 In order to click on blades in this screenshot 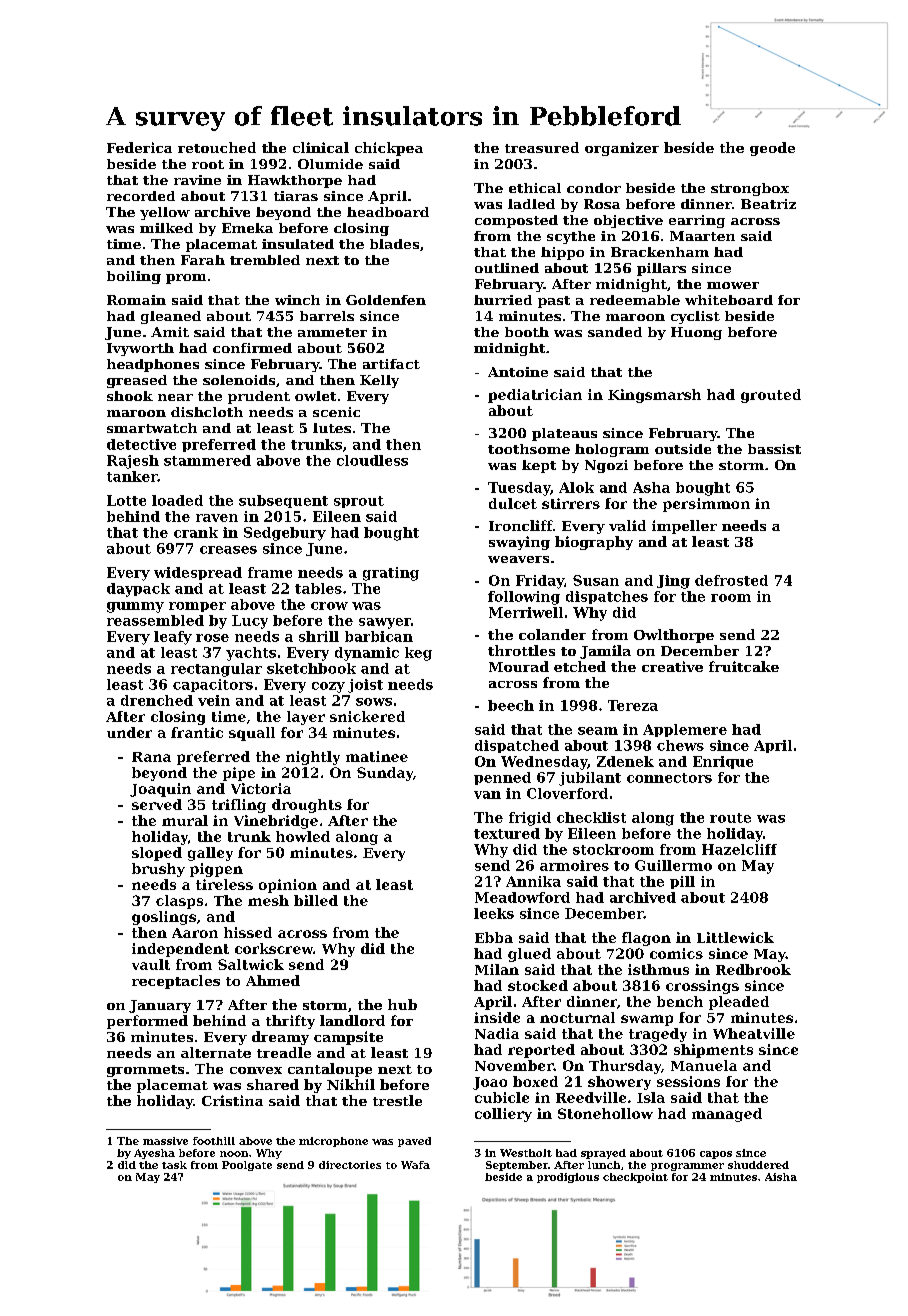, I will do `click(394, 244)`.
